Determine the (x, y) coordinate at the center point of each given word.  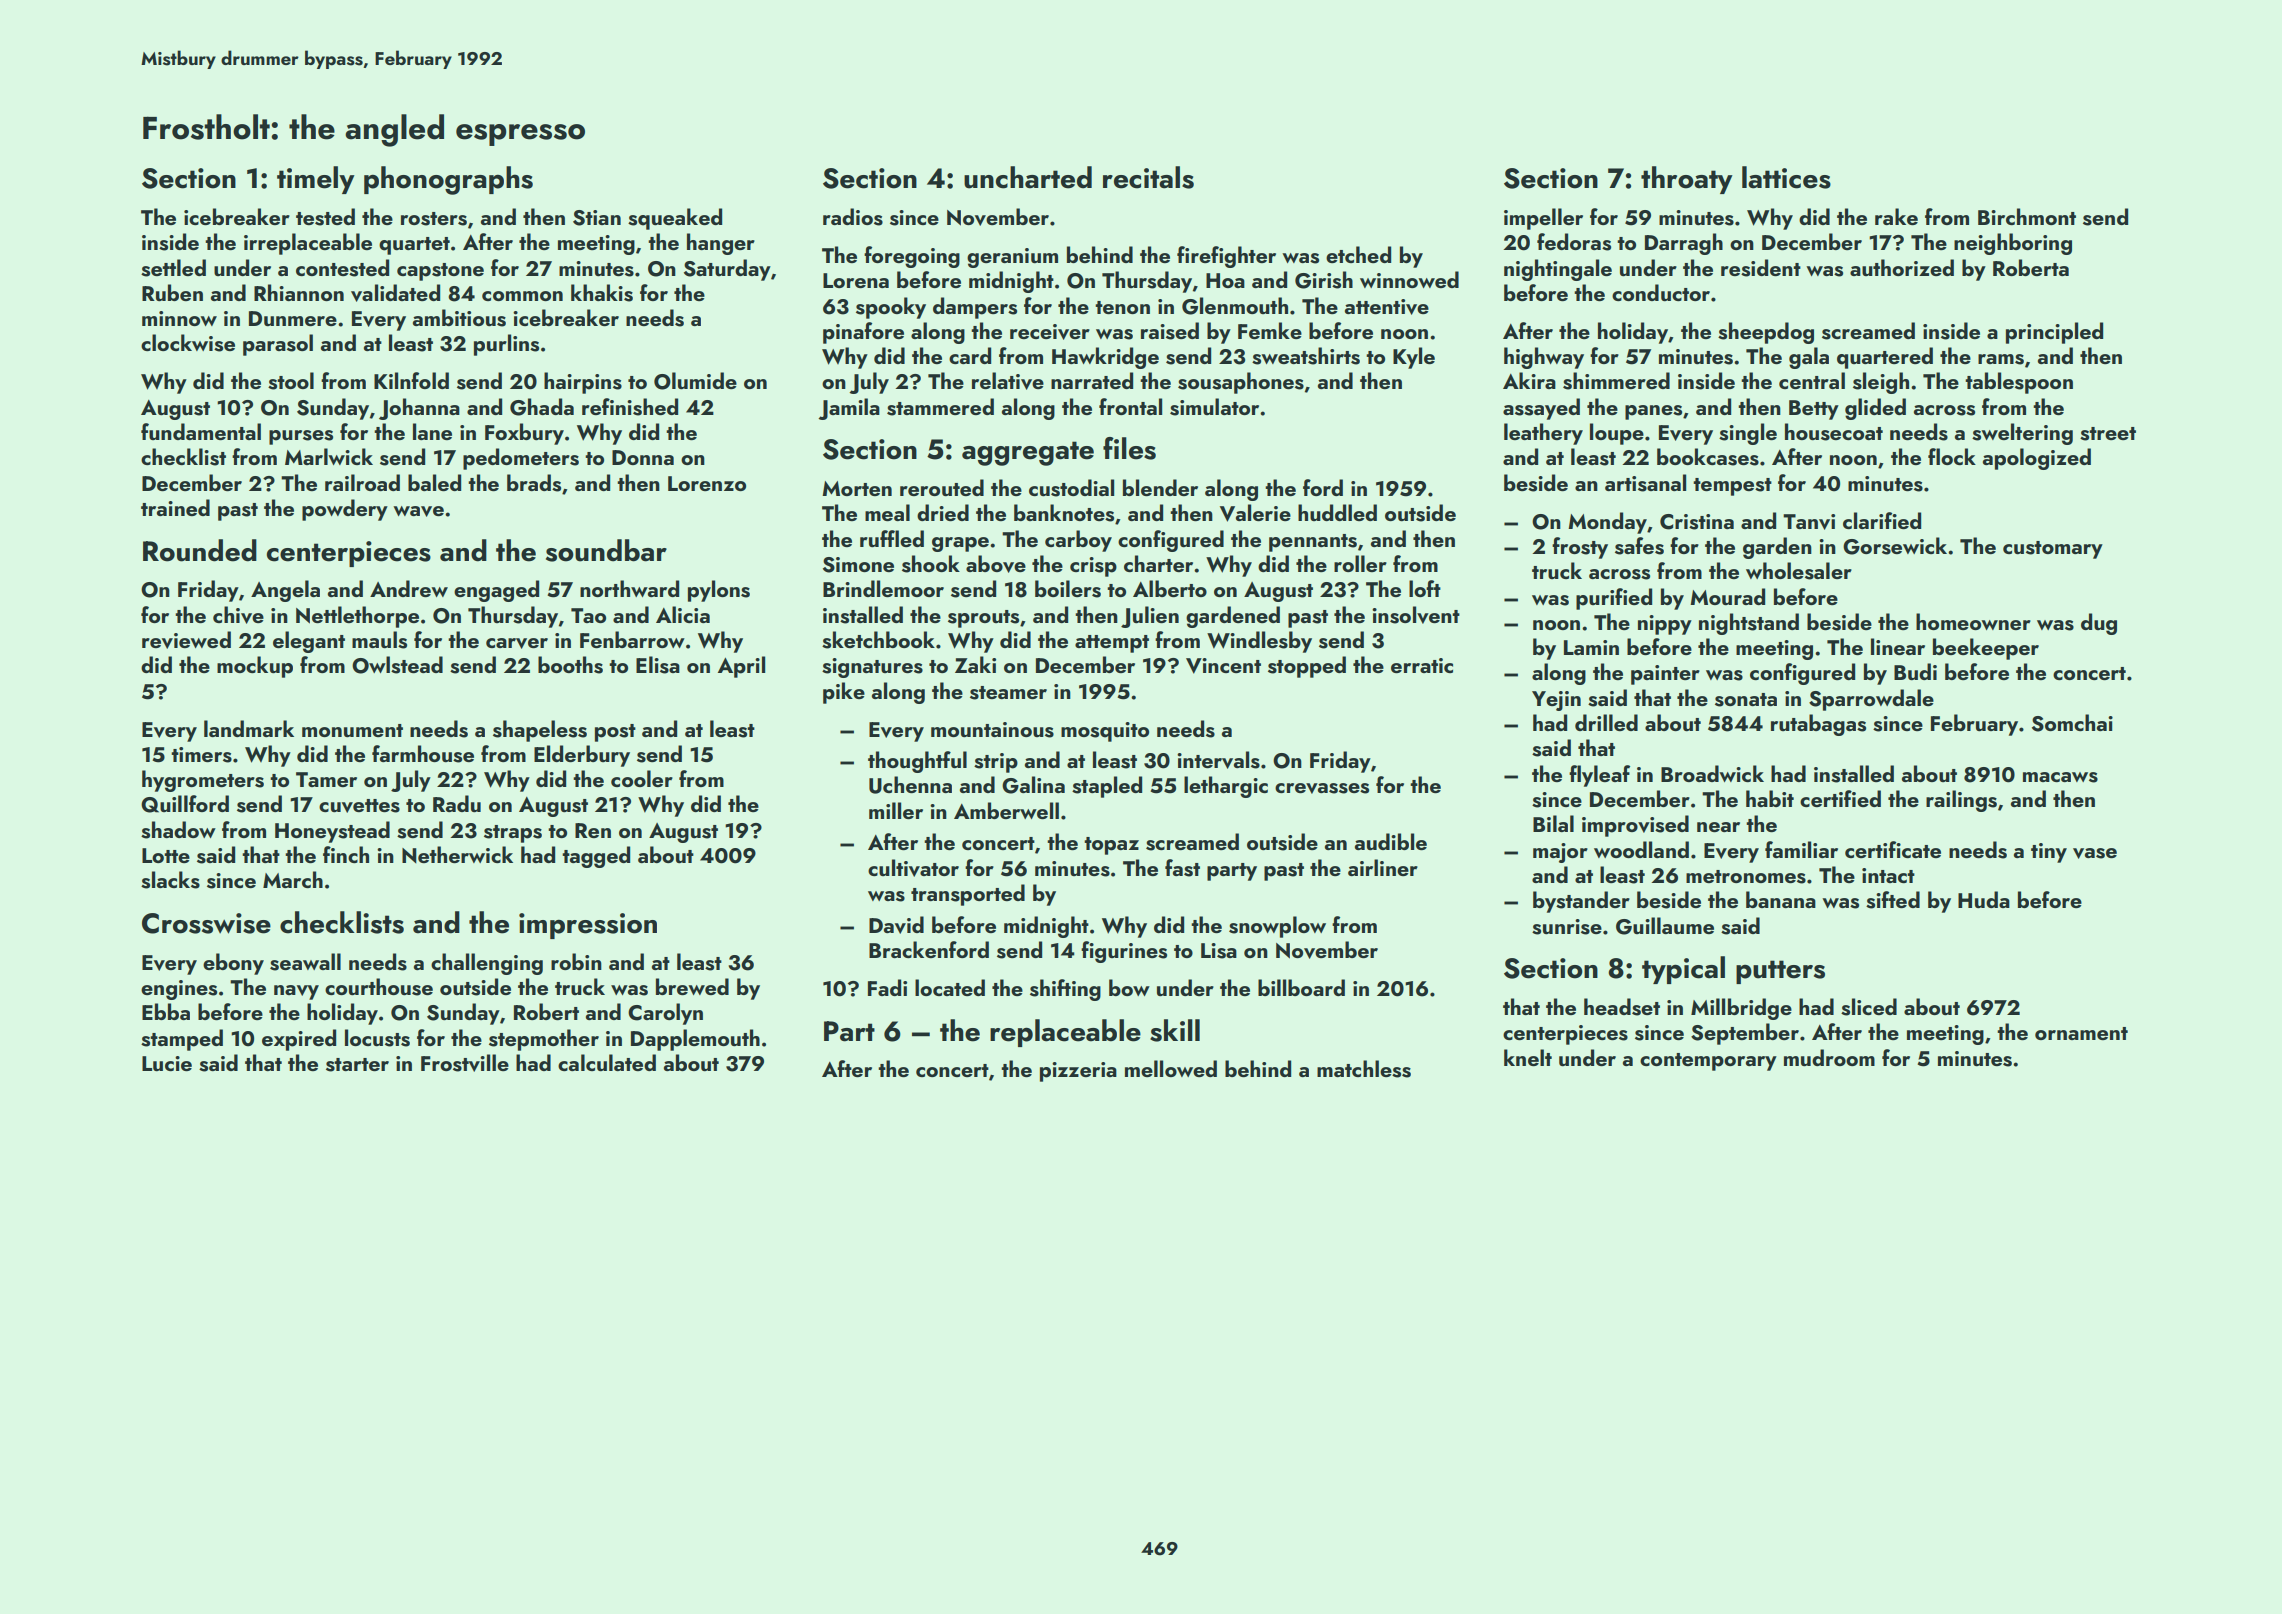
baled (434, 482)
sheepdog (1766, 333)
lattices (1786, 177)
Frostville (465, 1063)
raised (1170, 331)
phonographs (448, 180)
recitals (1148, 177)
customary (2053, 550)
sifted (1893, 900)
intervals (1218, 760)
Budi (1915, 671)
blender (1160, 487)
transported (968, 895)
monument (352, 730)
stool (291, 381)
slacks (170, 880)
